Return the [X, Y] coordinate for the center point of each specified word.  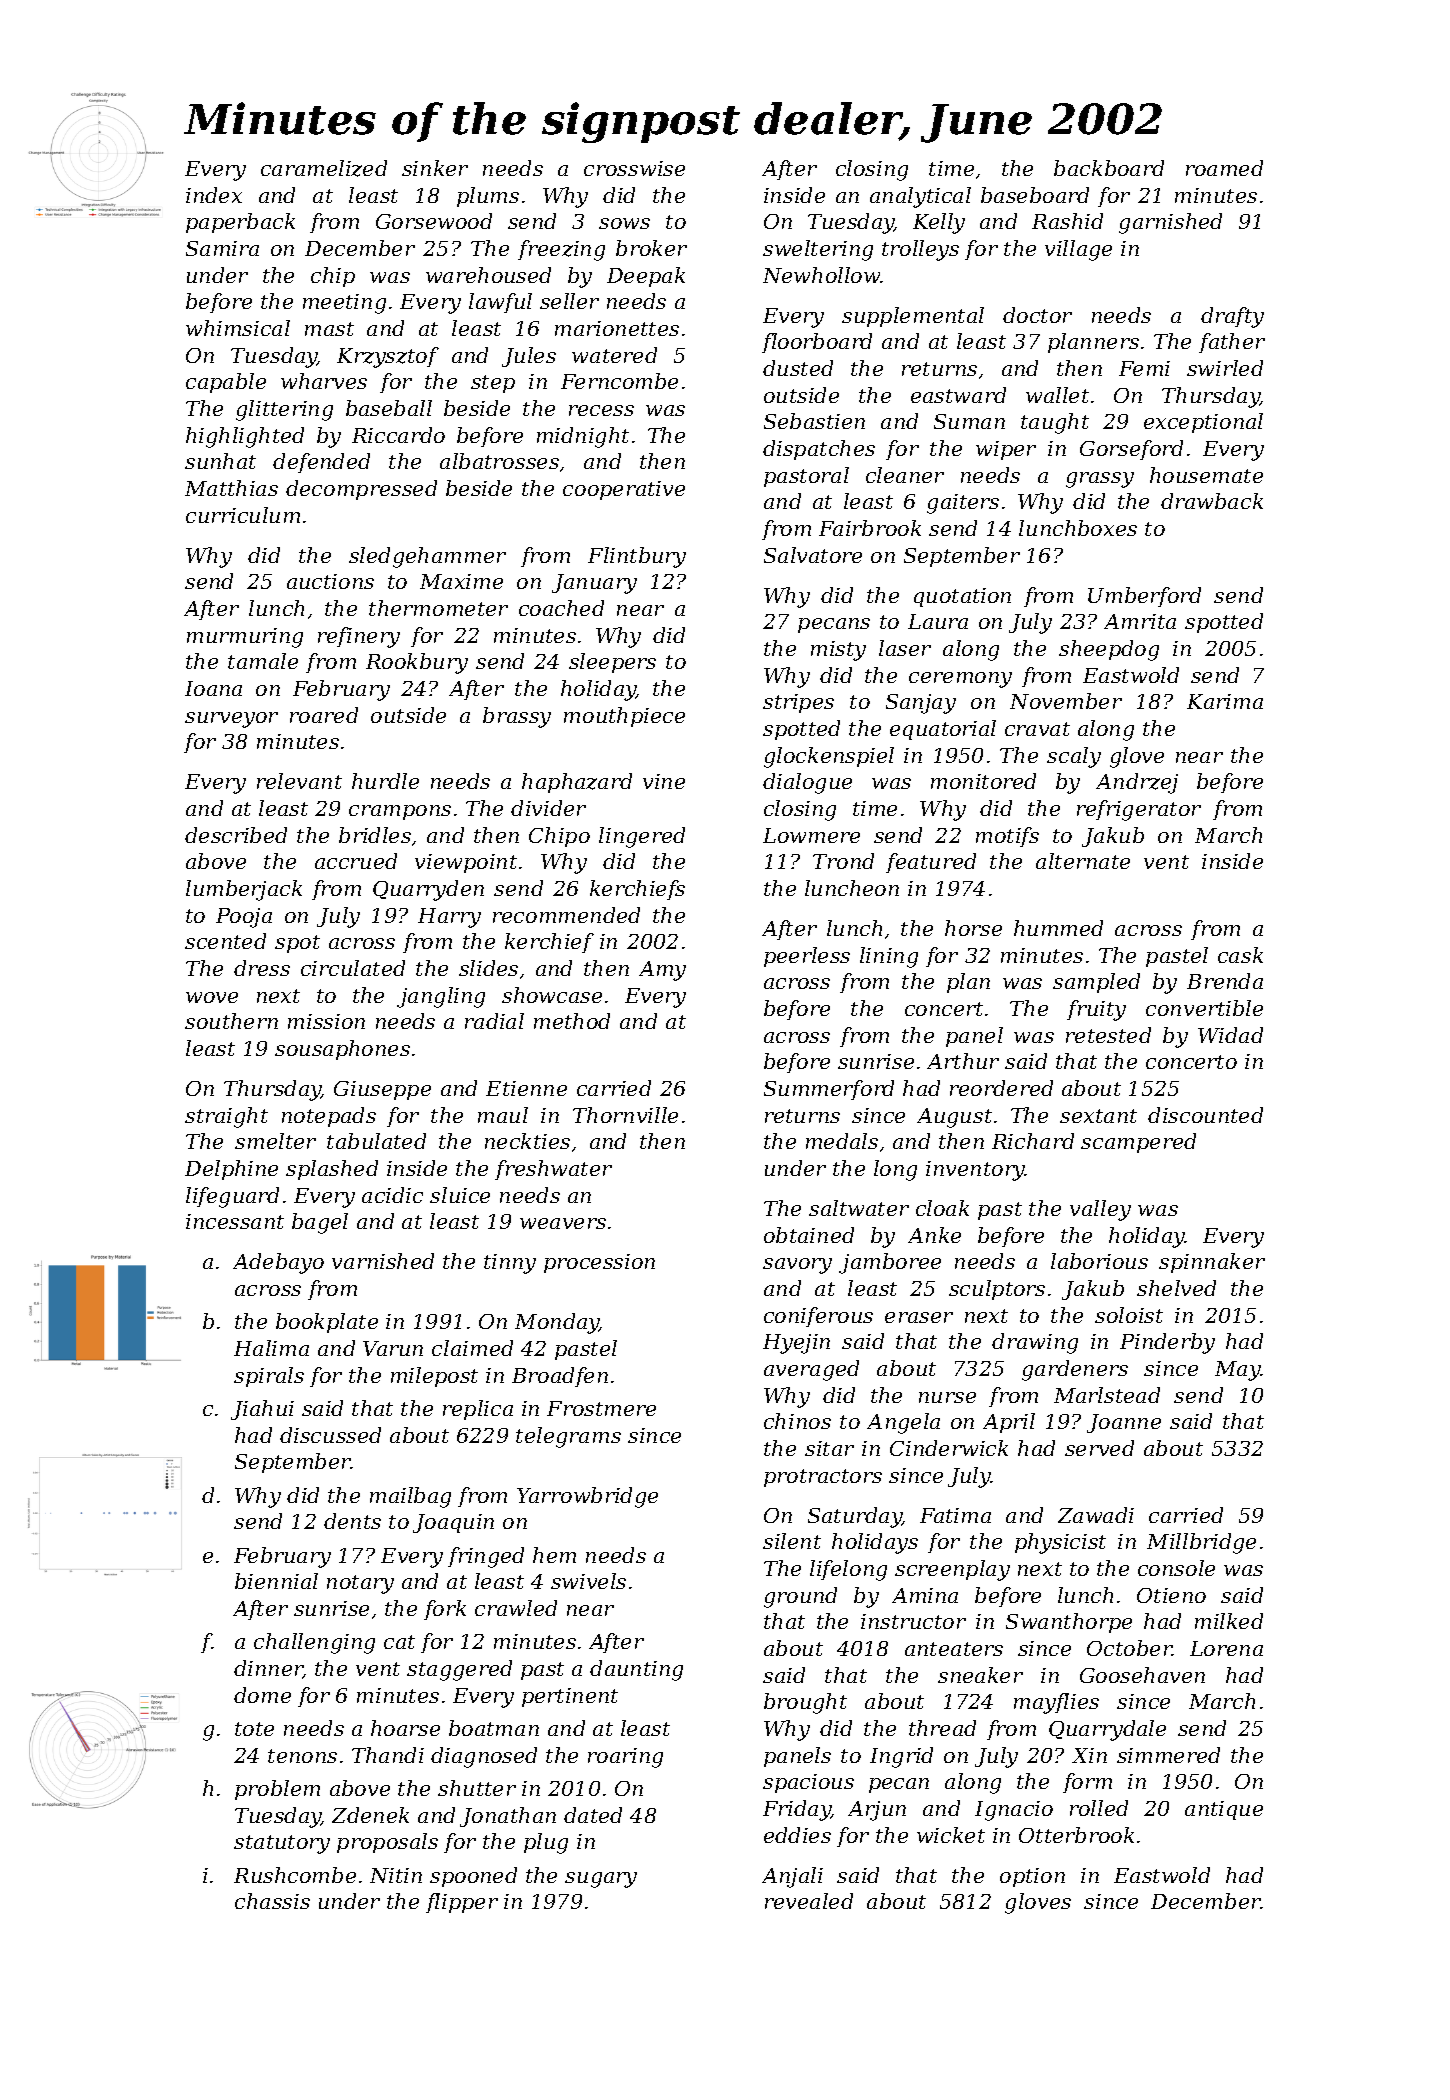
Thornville [625, 1115]
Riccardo [398, 435]
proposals [387, 1843]
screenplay [952, 1570]
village [1078, 250]
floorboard [817, 343]
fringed [486, 1557]
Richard [1033, 1141]
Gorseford [1131, 450]
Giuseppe [382, 1090]
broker [651, 248]
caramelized [324, 168]
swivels [588, 1581]
